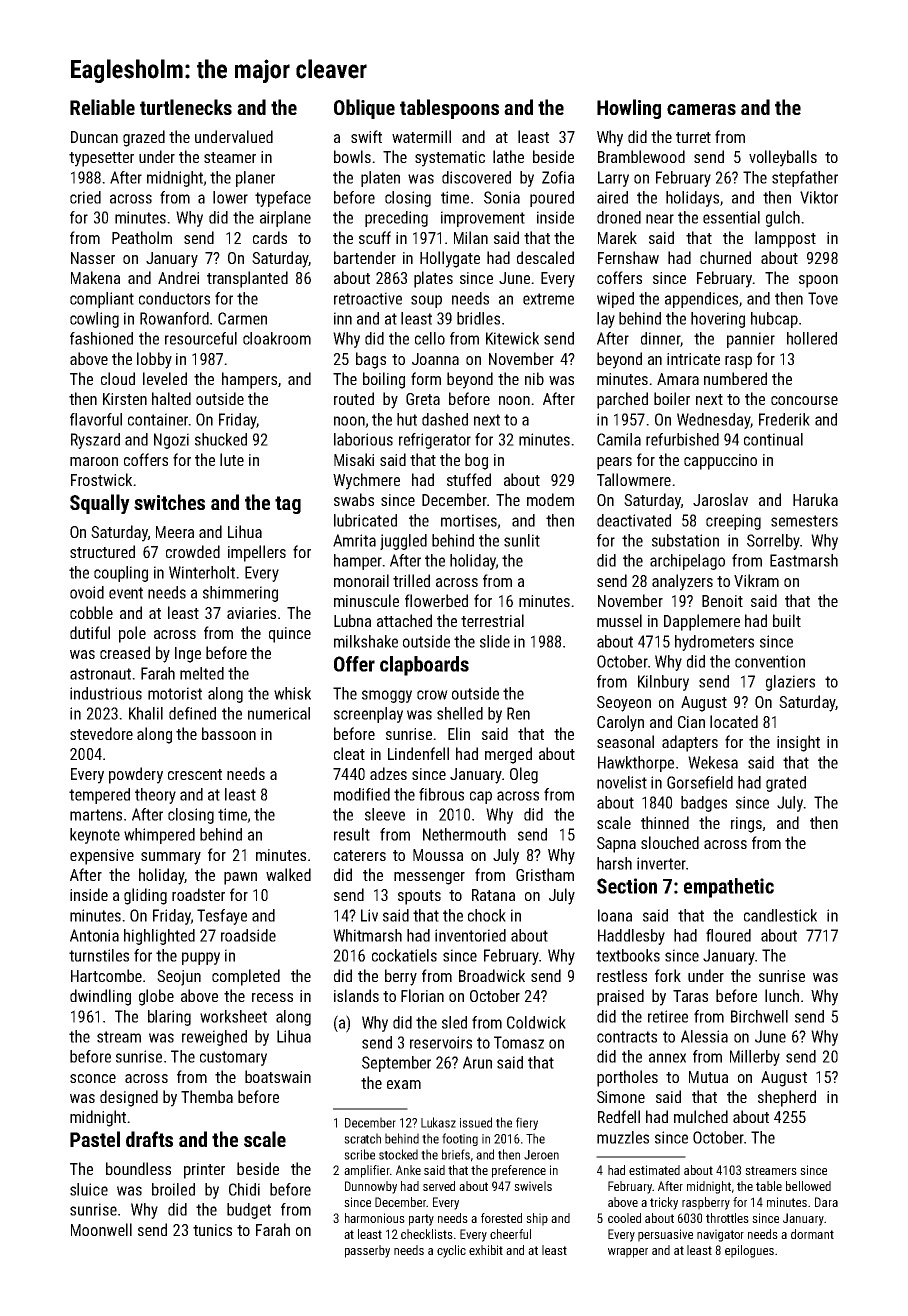 The height and width of the screenshot is (1316, 908). Describe the element at coordinates (728, 935) in the screenshot. I see `floured` at that location.
